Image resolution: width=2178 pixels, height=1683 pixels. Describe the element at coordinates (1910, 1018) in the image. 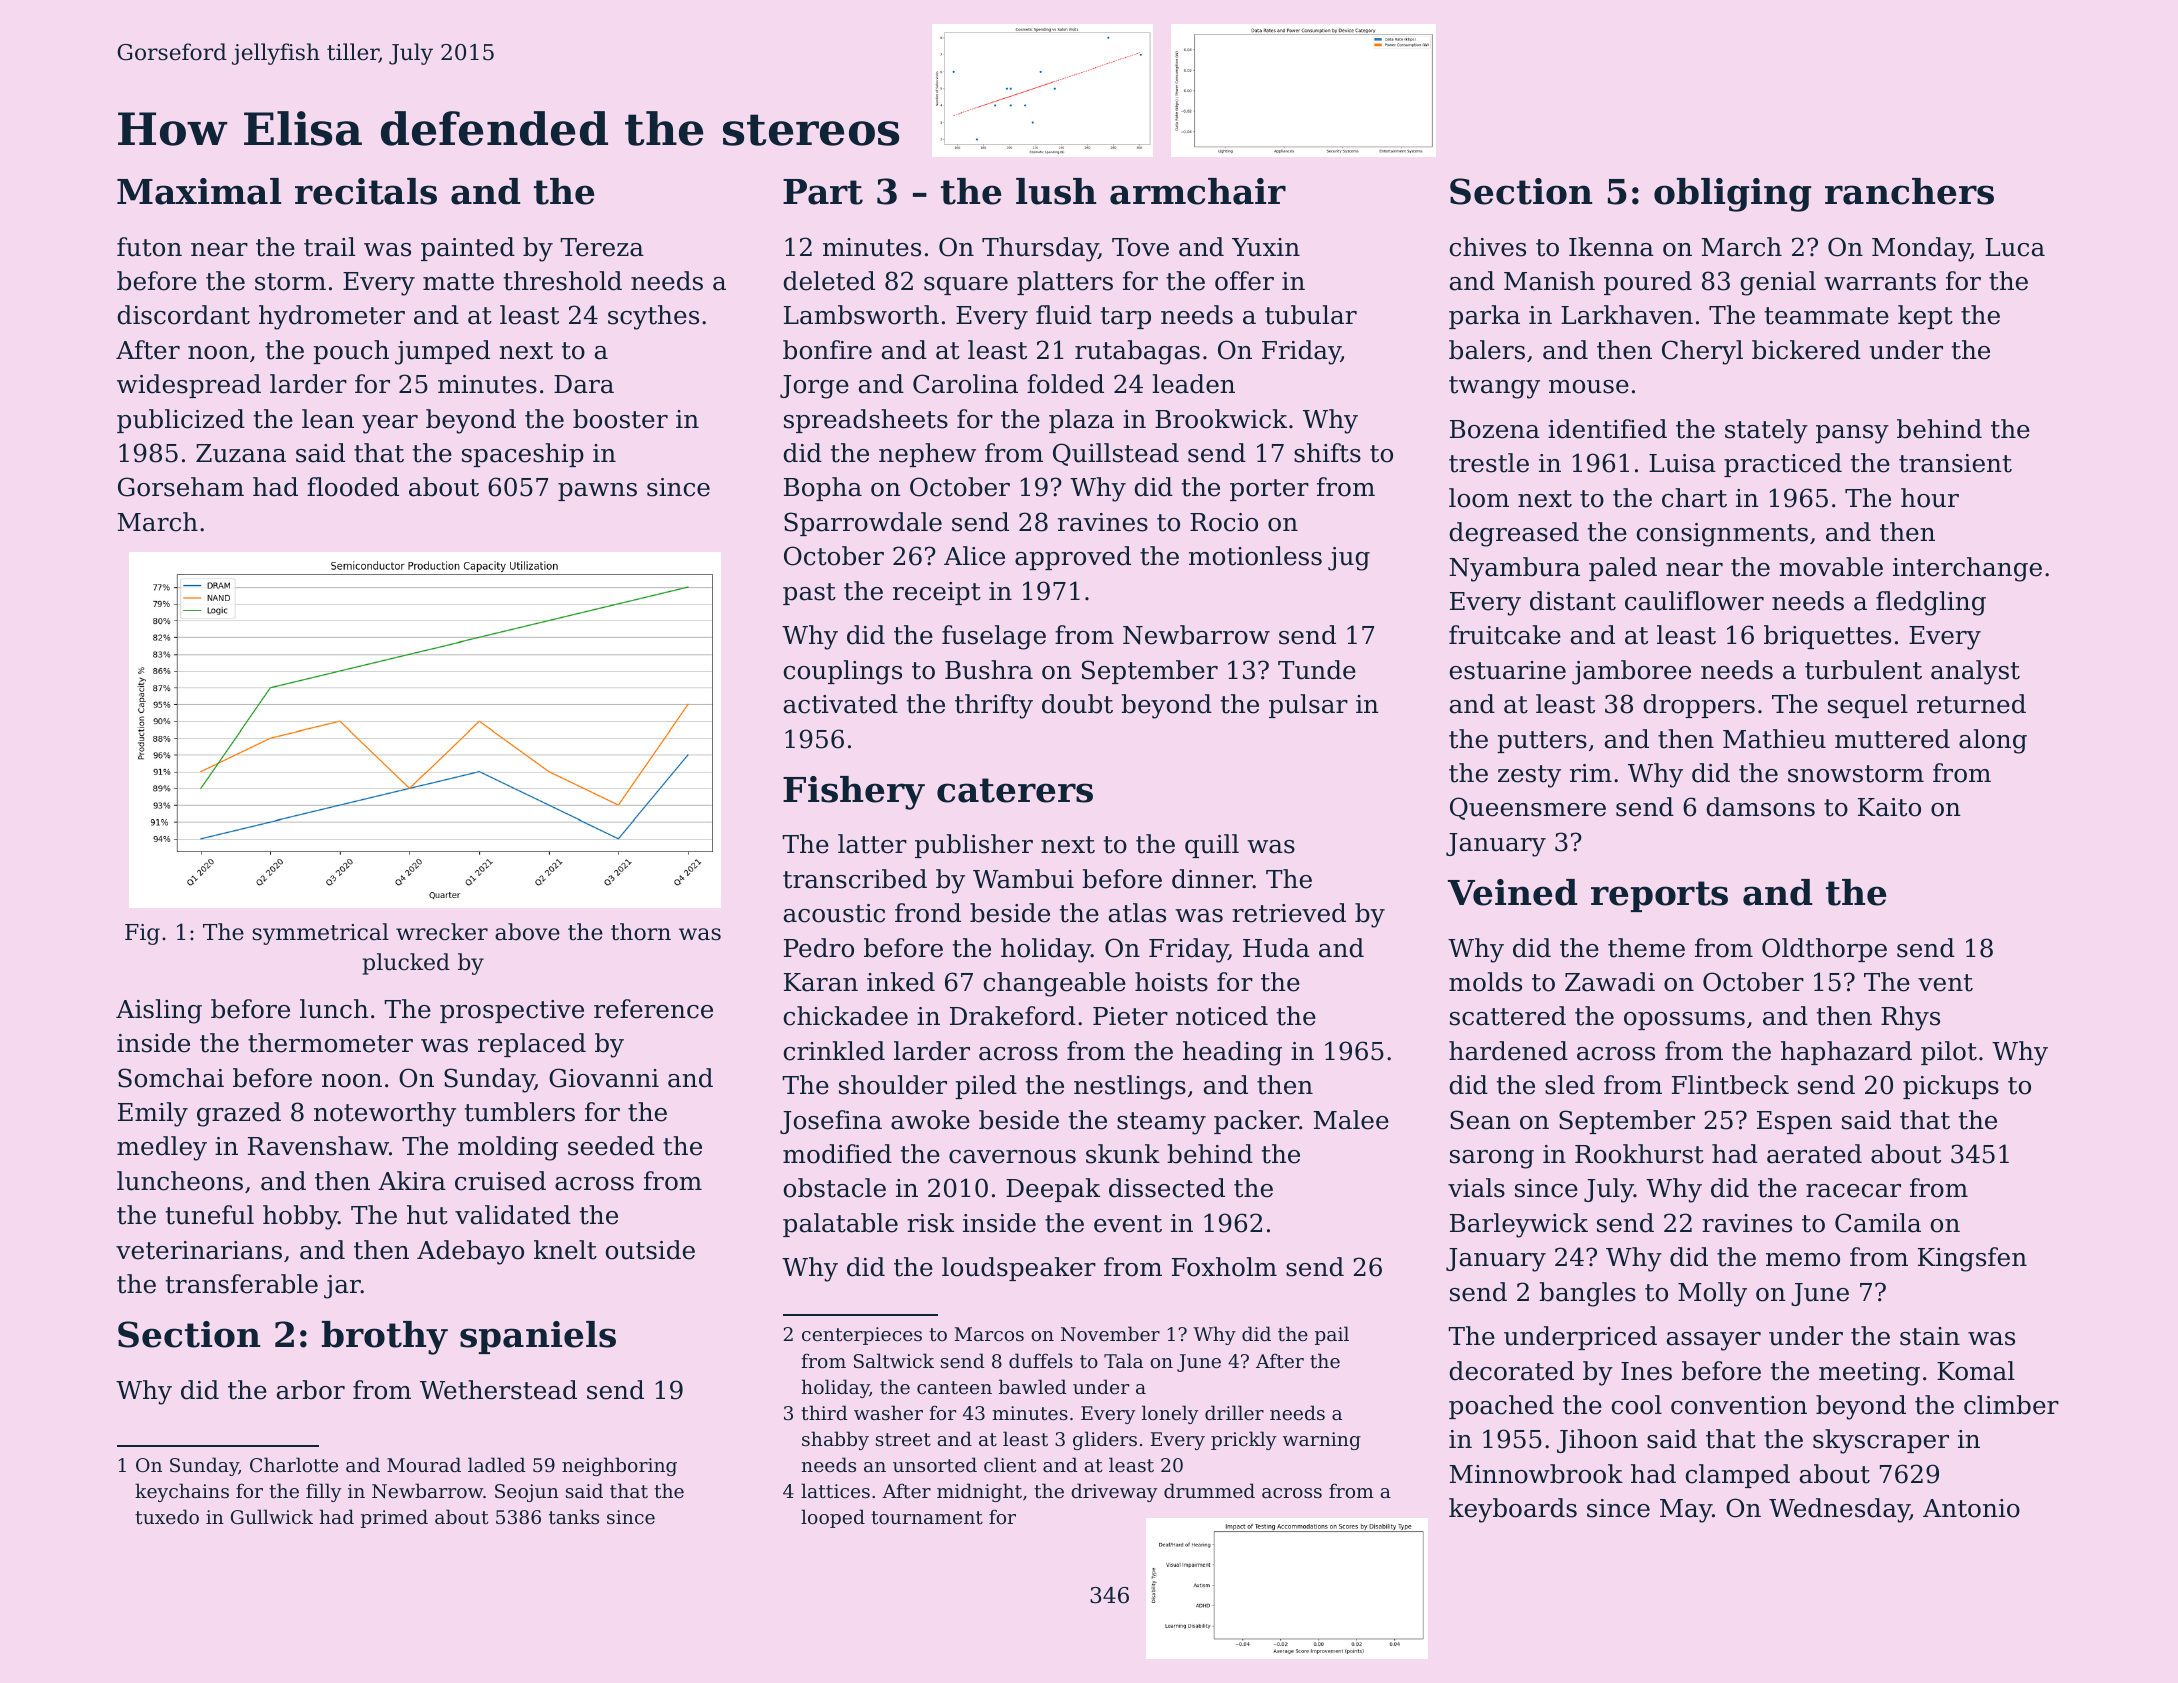

I see `Rhys` at that location.
